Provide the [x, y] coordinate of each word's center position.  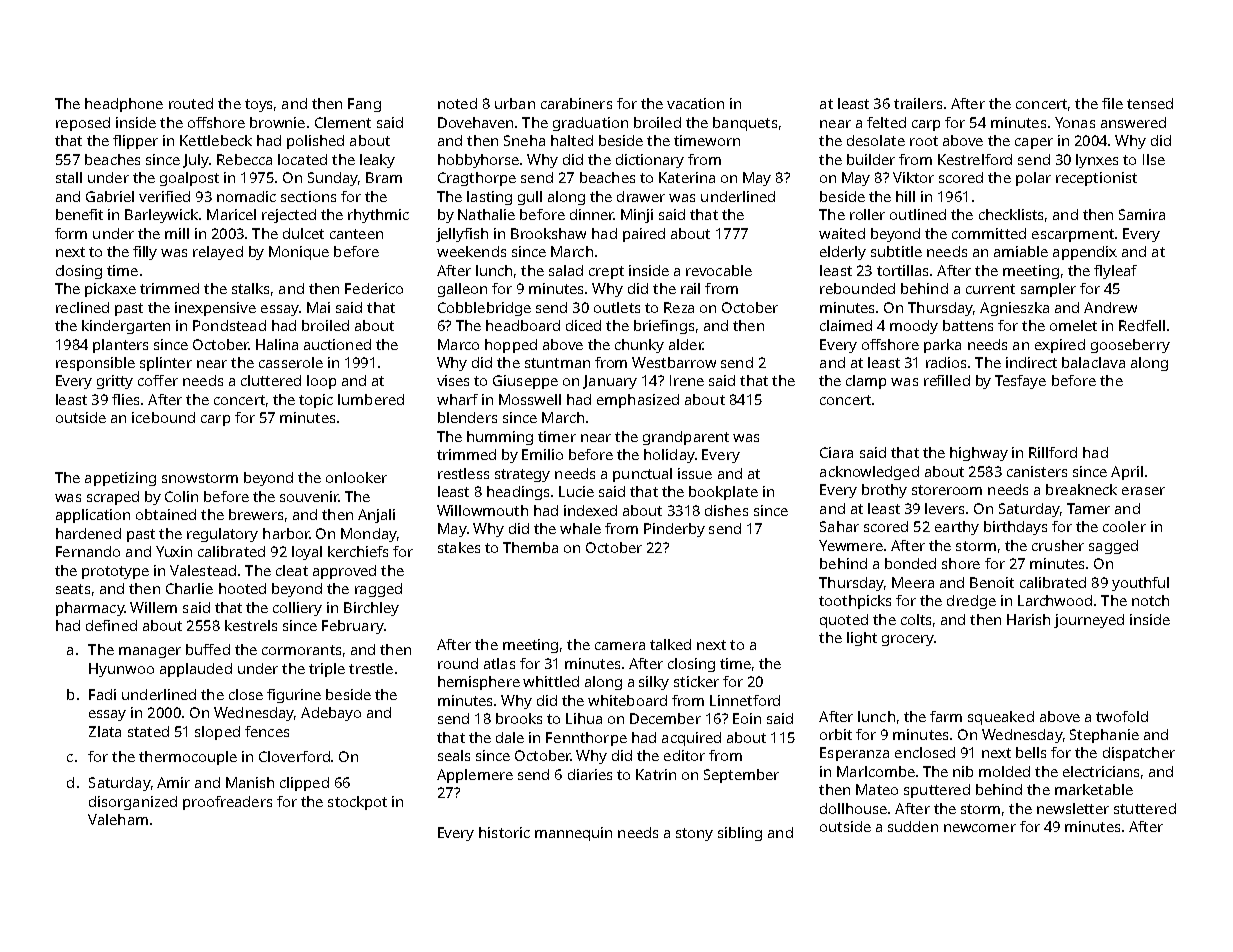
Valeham [118, 819]
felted [886, 122]
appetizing [120, 479]
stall [69, 177]
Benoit [992, 582]
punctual [642, 475]
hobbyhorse [478, 161]
